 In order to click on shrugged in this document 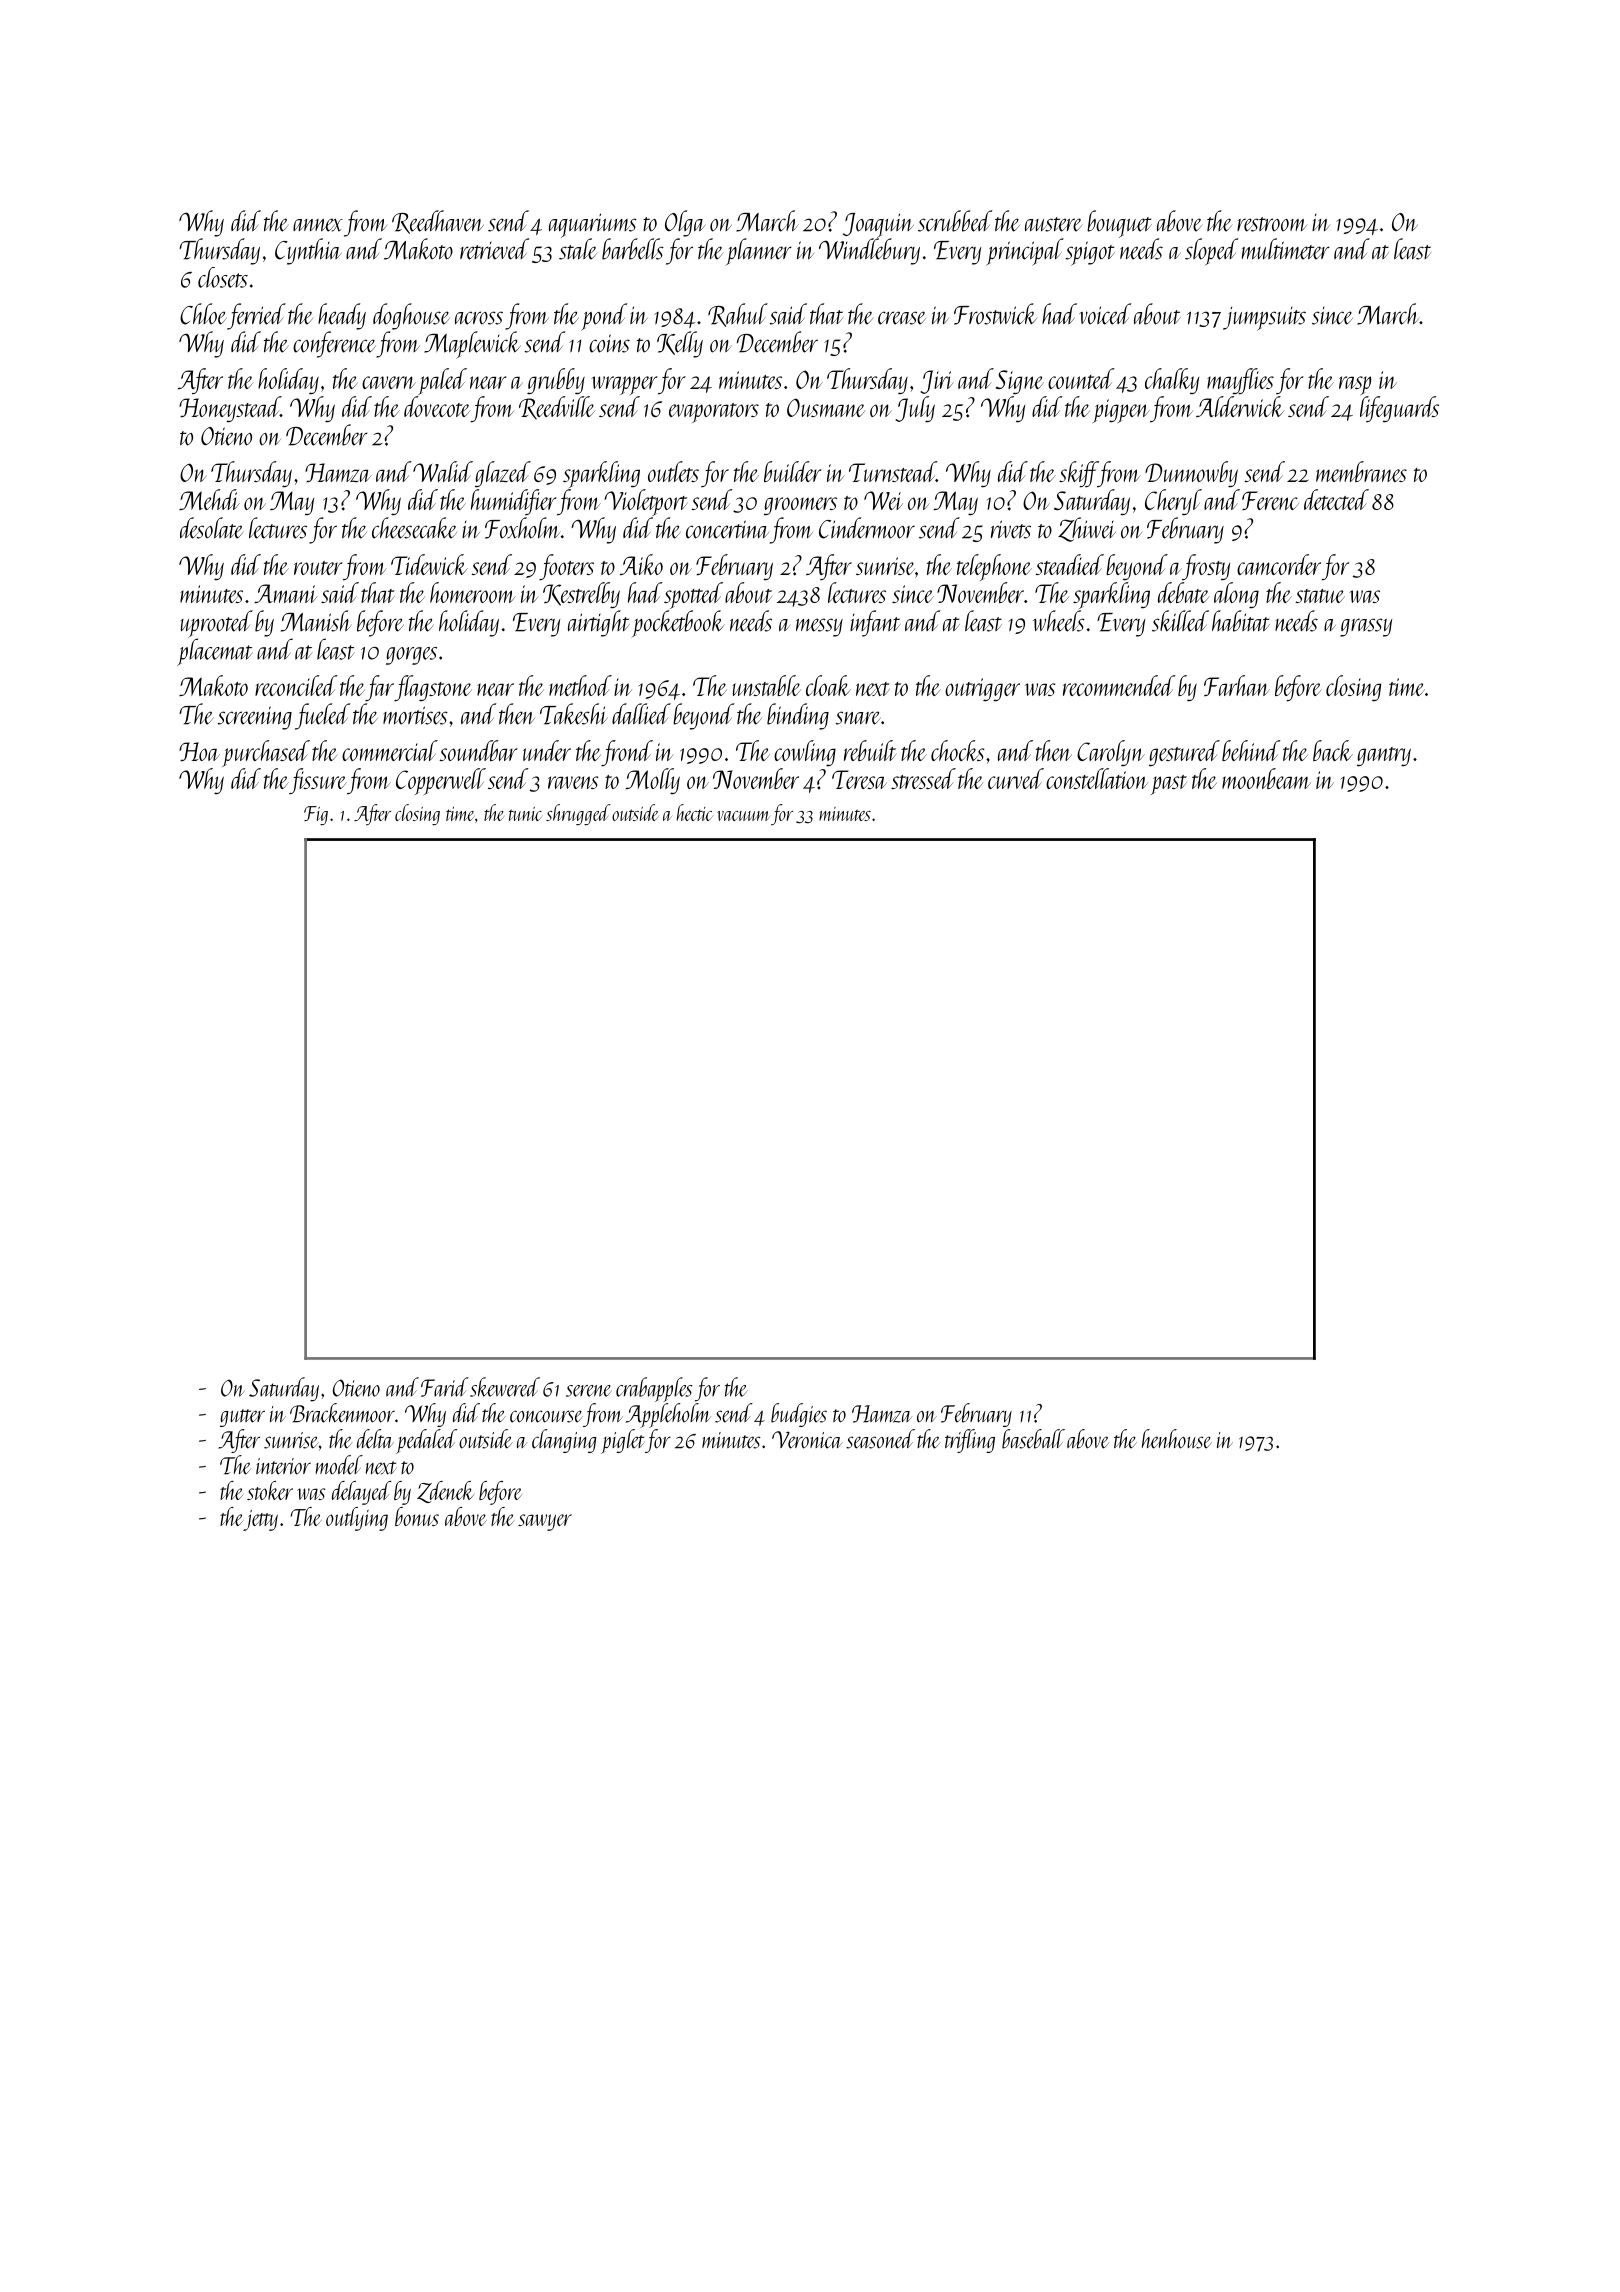, I will do `click(578, 814)`.
